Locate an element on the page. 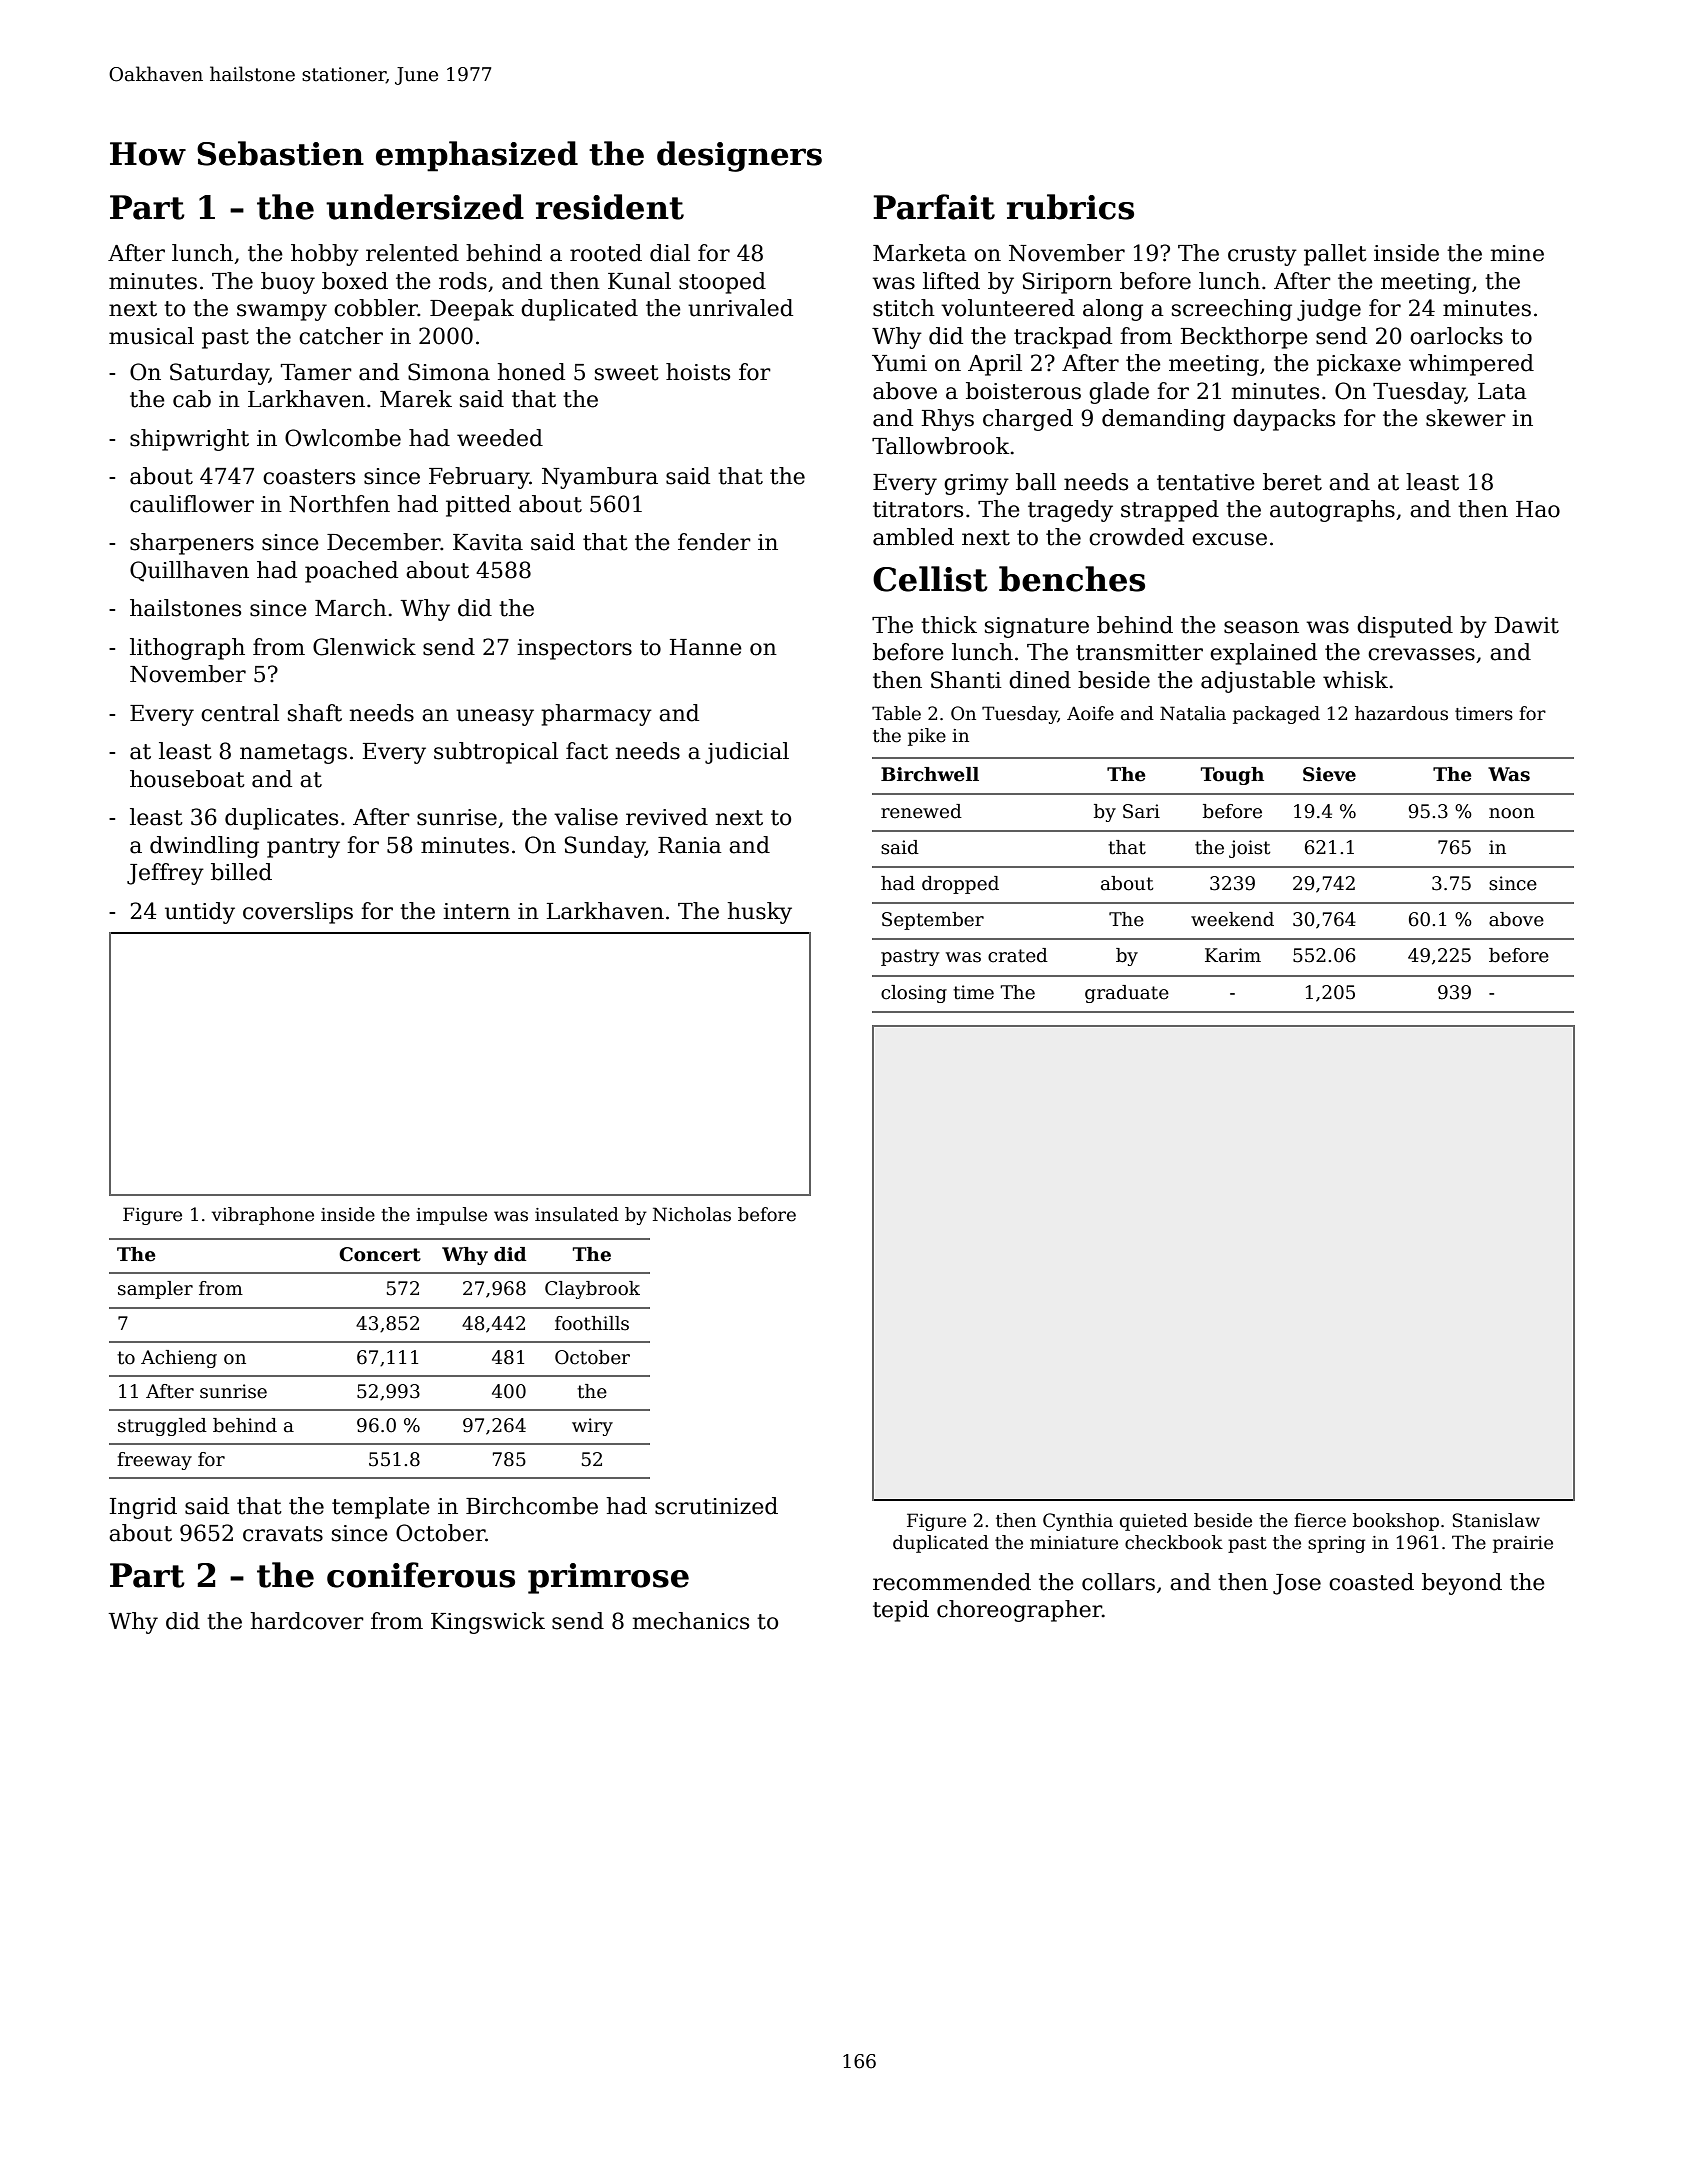  Quillhaven is located at coordinates (189, 571).
